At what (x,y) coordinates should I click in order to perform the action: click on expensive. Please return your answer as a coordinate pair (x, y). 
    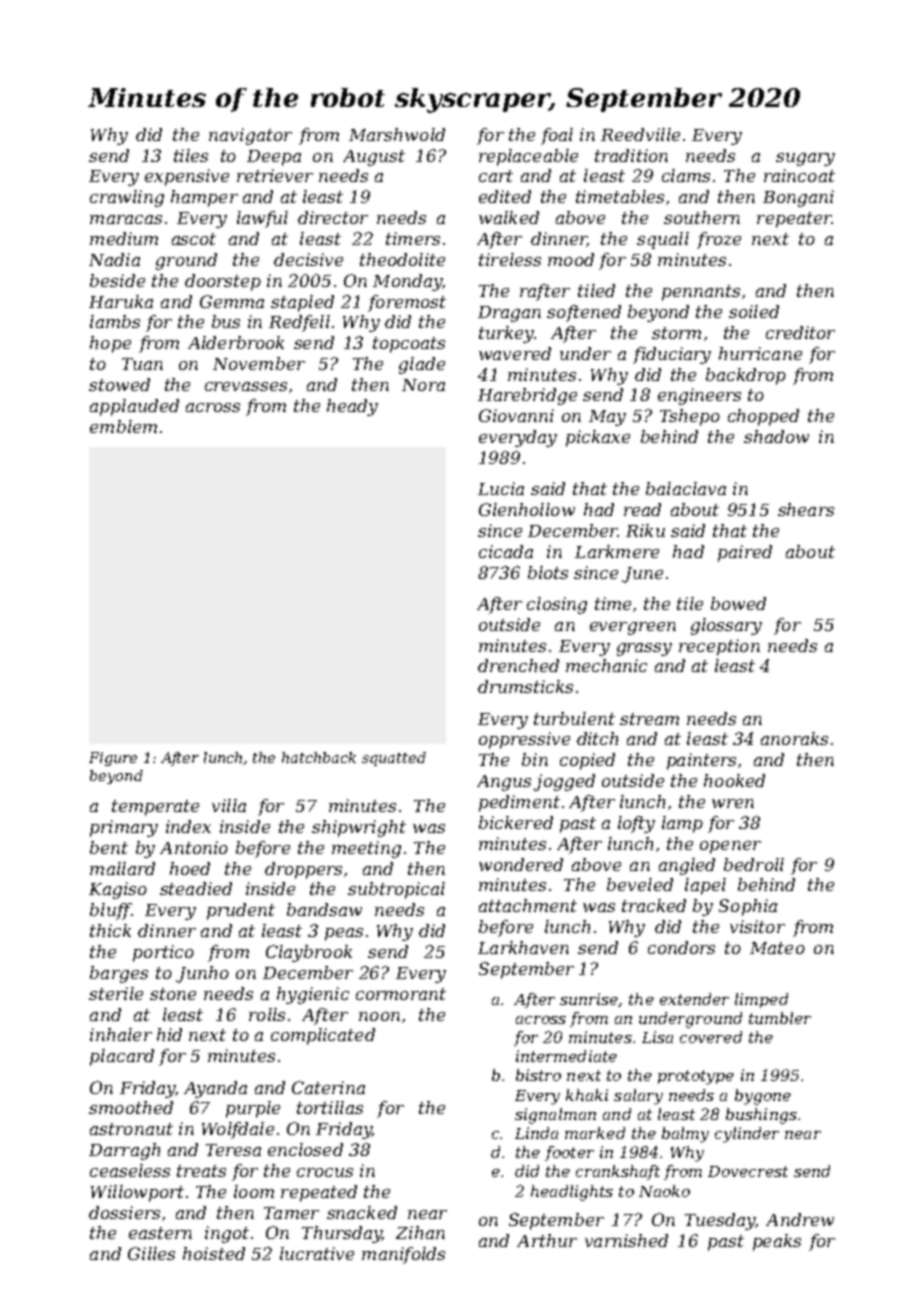
    Looking at the image, I should click on (187, 177).
